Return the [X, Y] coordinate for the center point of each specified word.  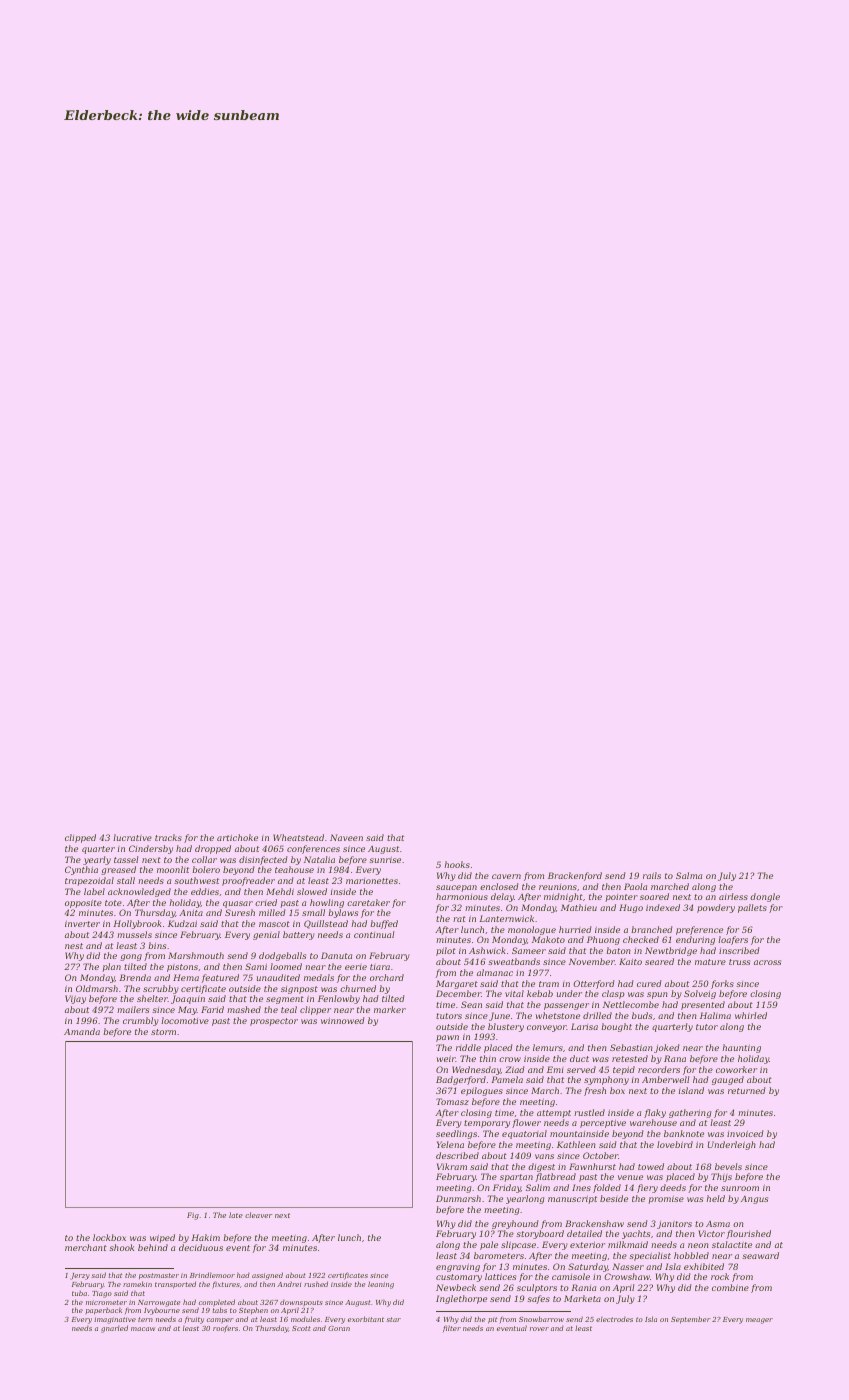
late [236, 1215]
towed [651, 1166]
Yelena [450, 1144]
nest [74, 946]
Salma [689, 875]
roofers [225, 1329]
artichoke [237, 837]
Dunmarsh [458, 1198]
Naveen [346, 837]
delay [502, 897]
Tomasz [452, 1101]
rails [652, 875]
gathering [690, 1113]
